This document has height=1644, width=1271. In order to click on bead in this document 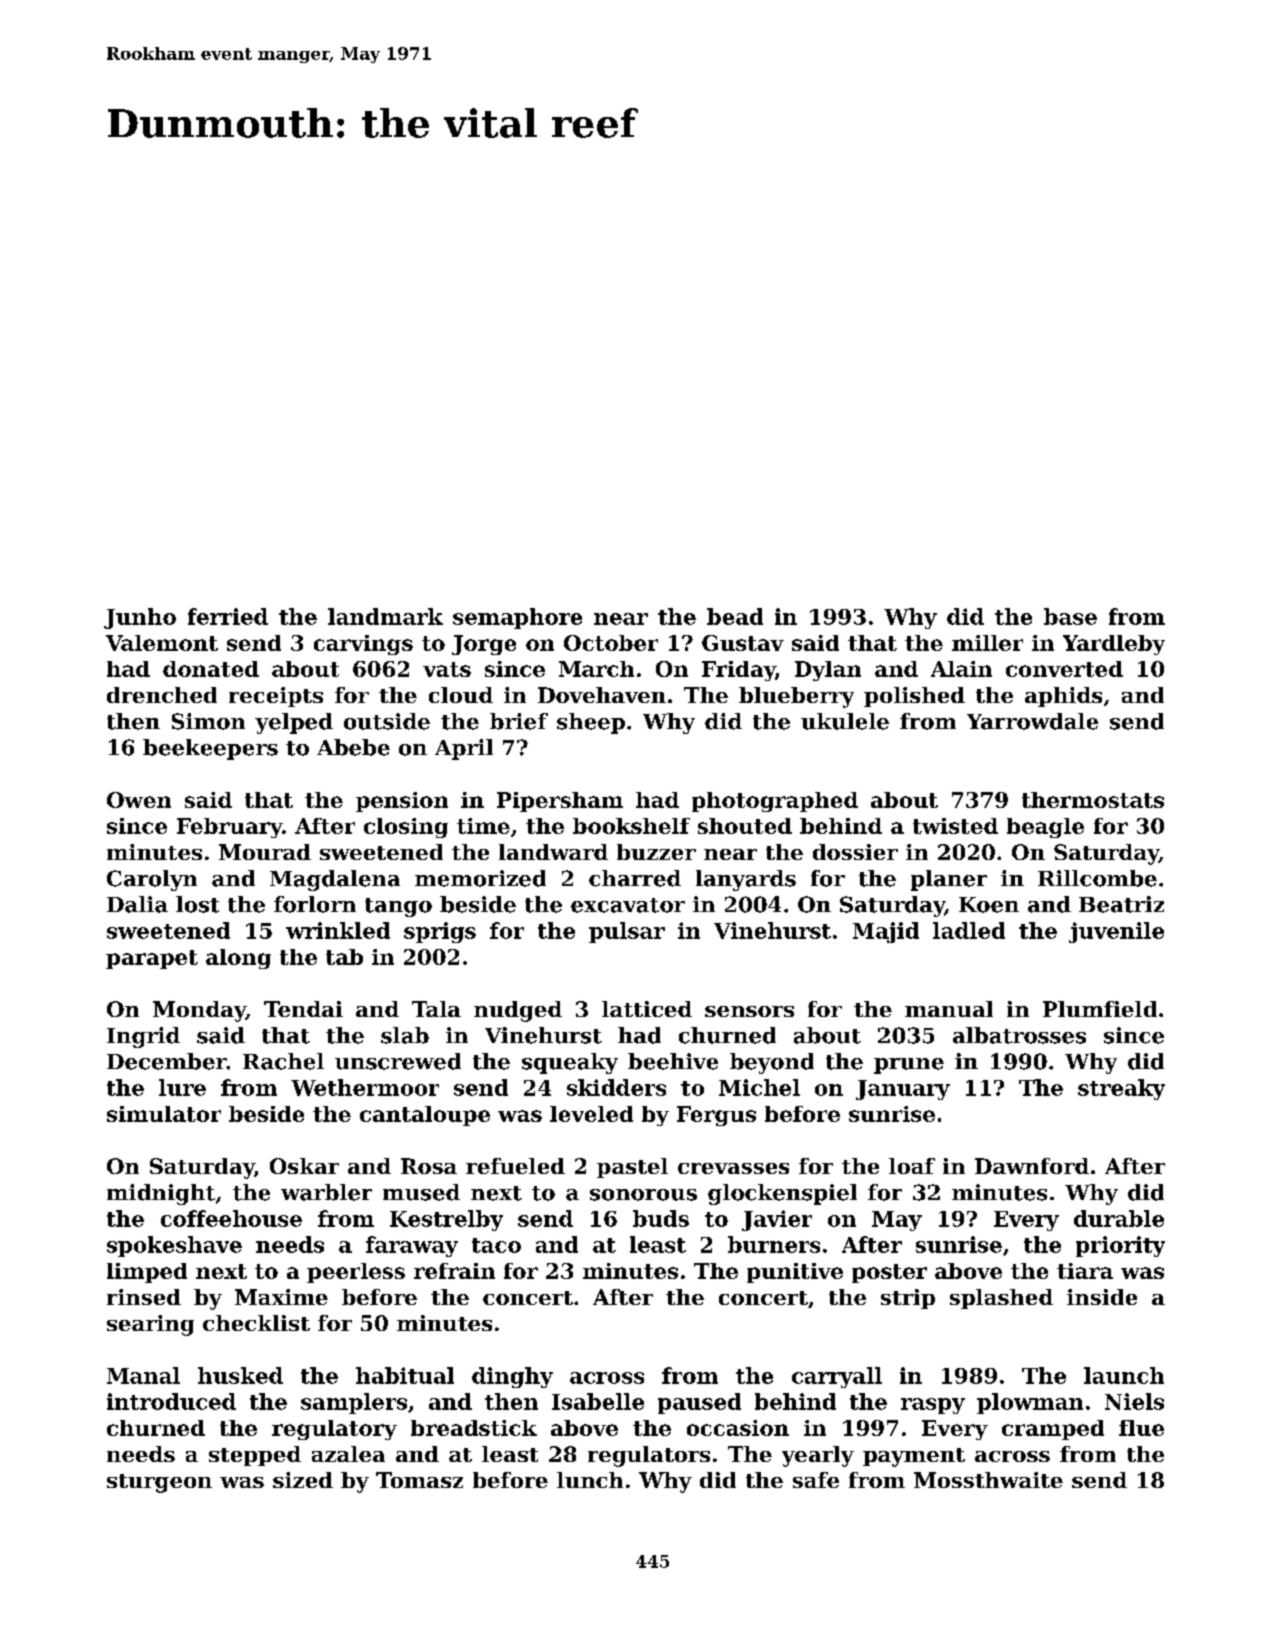, I will do `click(735, 616)`.
